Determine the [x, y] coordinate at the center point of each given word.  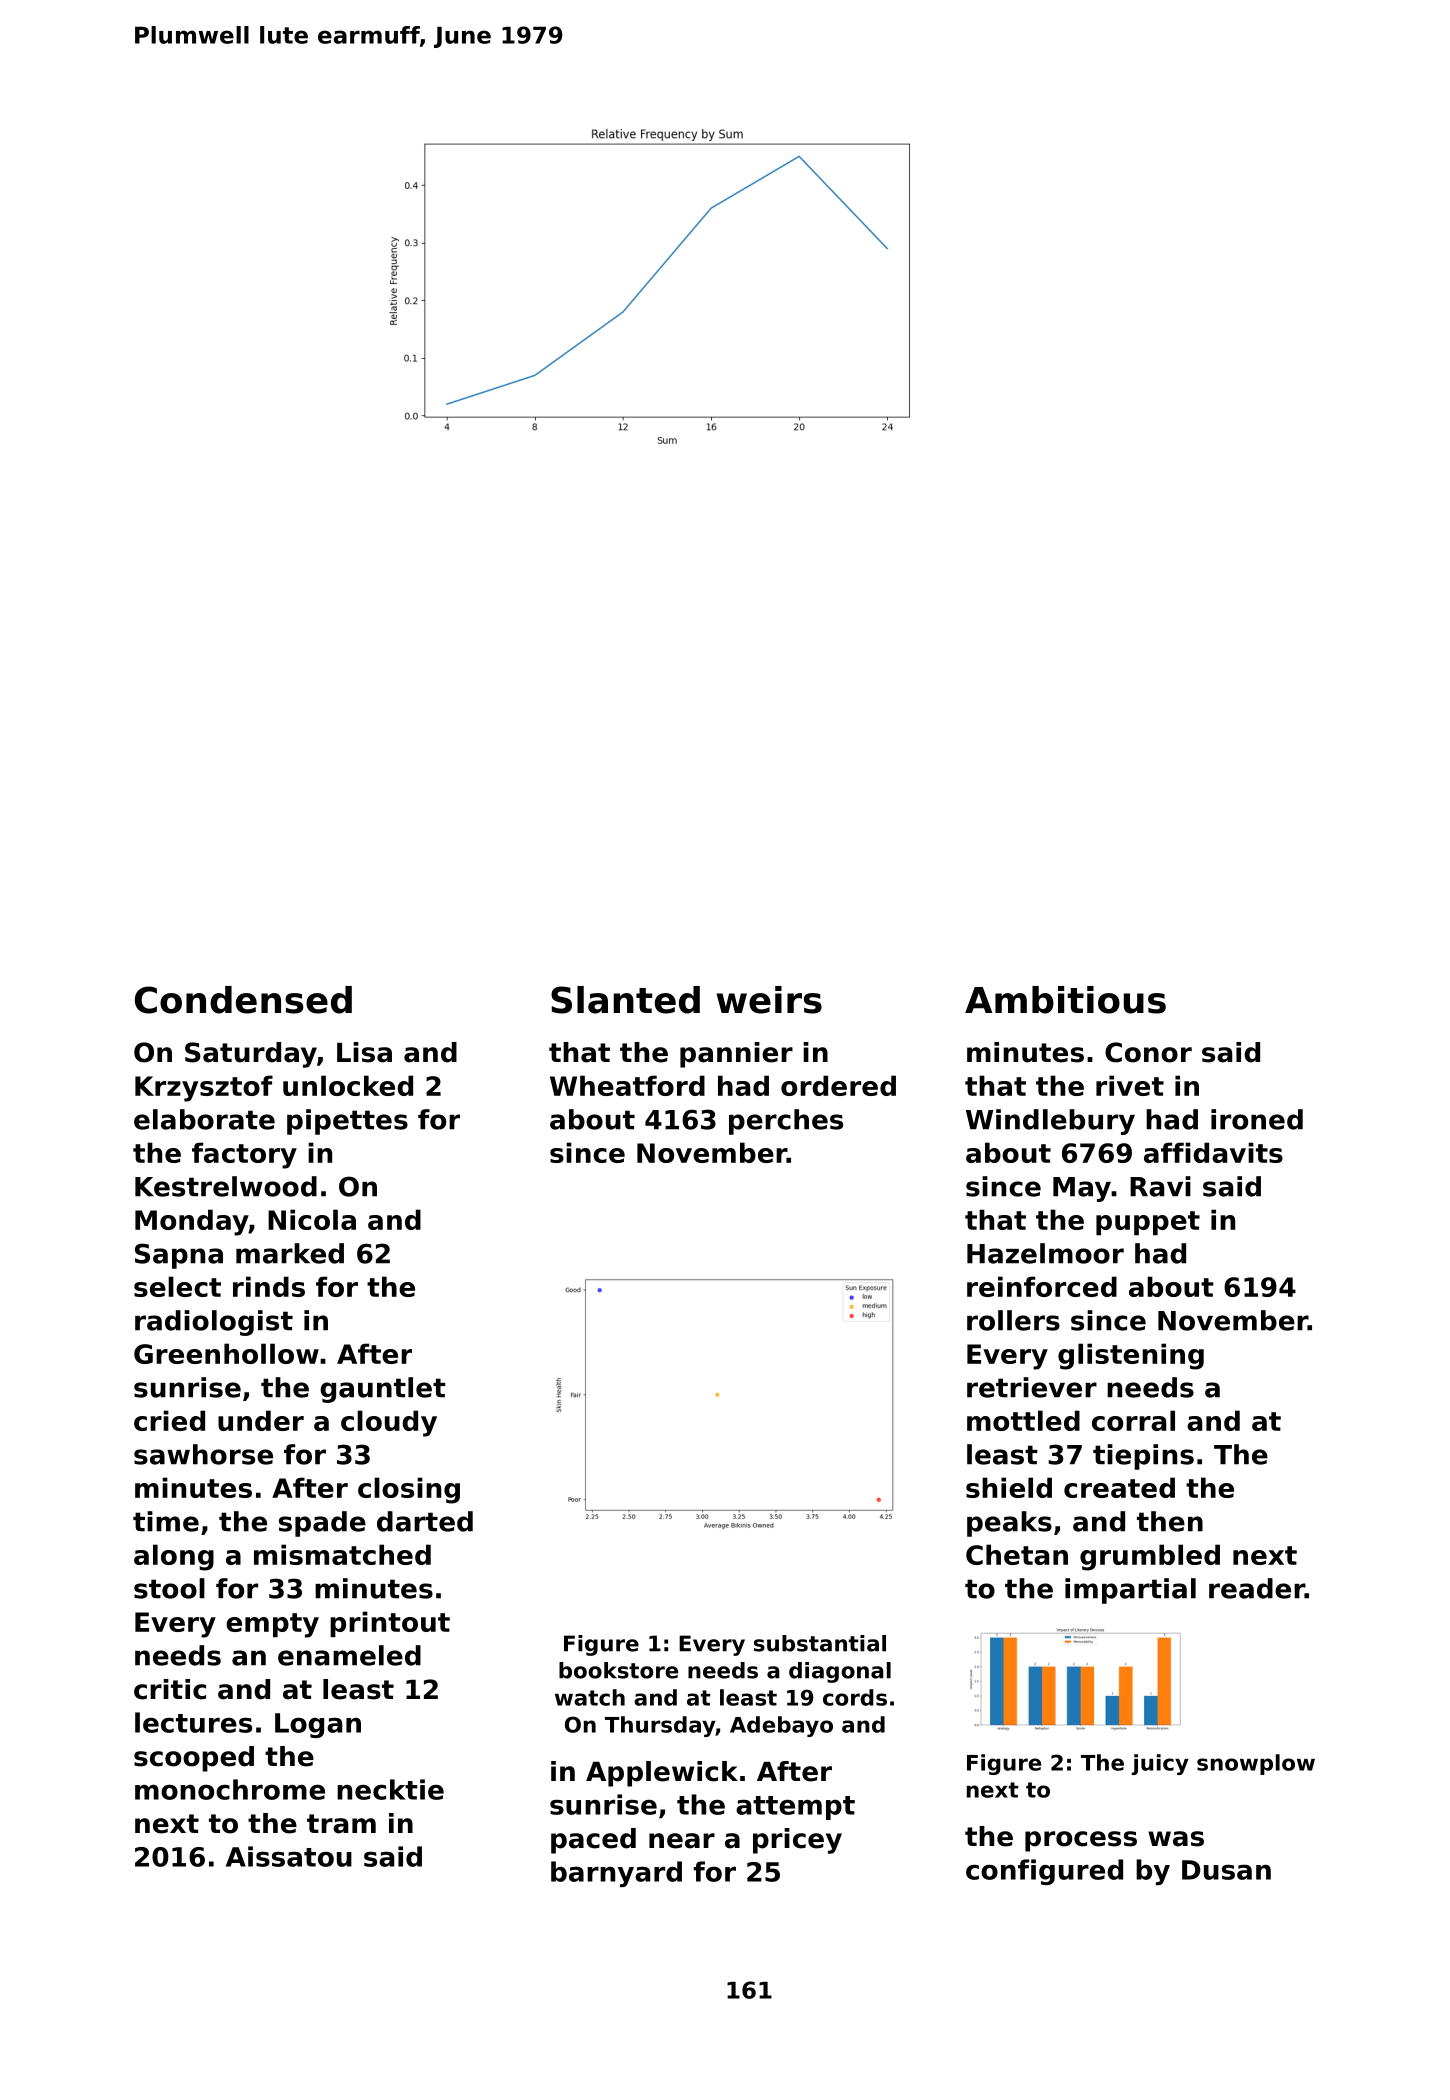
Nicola [312, 1219]
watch [590, 1697]
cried [169, 1420]
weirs [769, 1000]
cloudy [389, 1423]
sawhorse [203, 1454]
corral [1133, 1420]
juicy [1160, 1764]
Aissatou [289, 1856]
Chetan [1017, 1554]
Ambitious [1065, 1000]
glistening [1131, 1356]
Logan [318, 1725]
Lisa [364, 1052]
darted [425, 1521]
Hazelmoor [1045, 1253]
